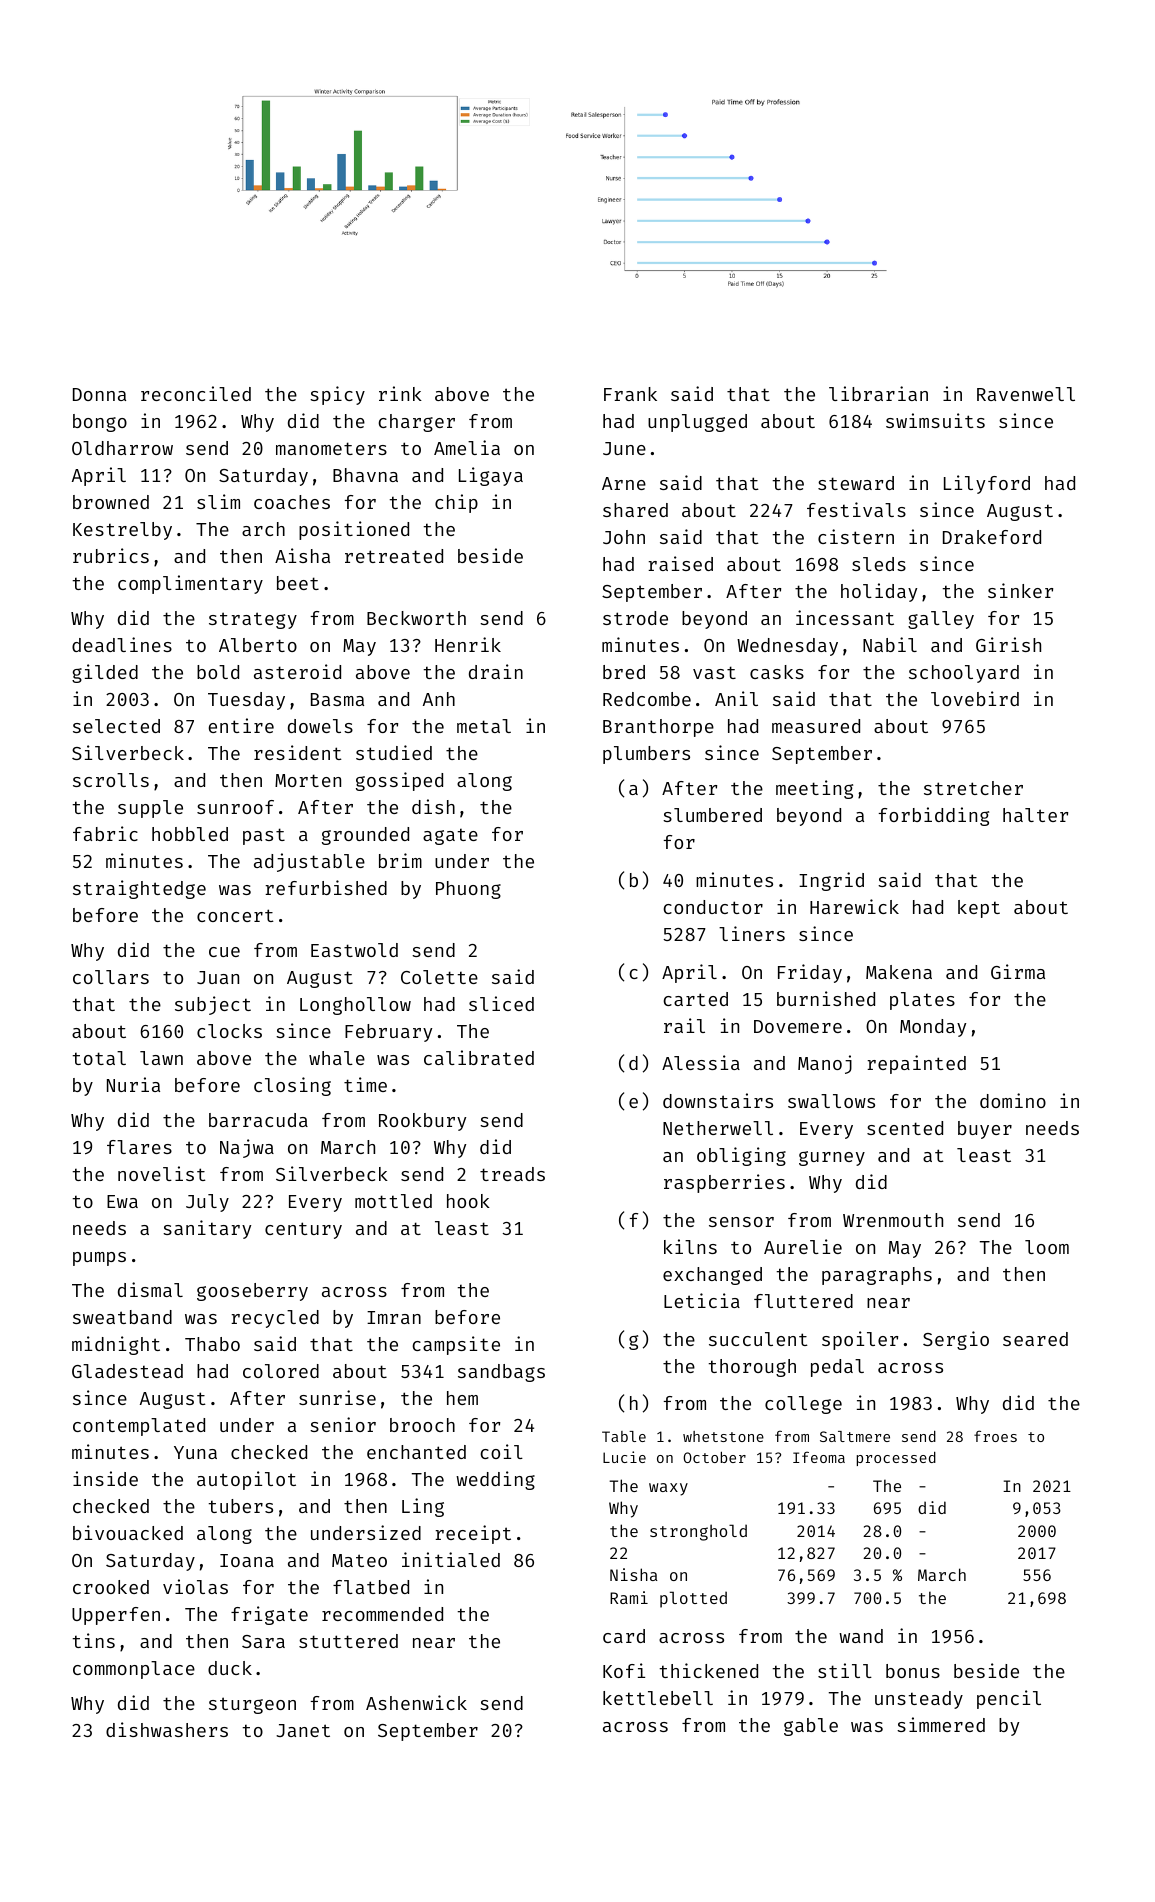 Image resolution: width=1155 pixels, height=1902 pixels. What do you see at coordinates (134, 1670) in the image?
I see `commonplace` at bounding box center [134, 1670].
